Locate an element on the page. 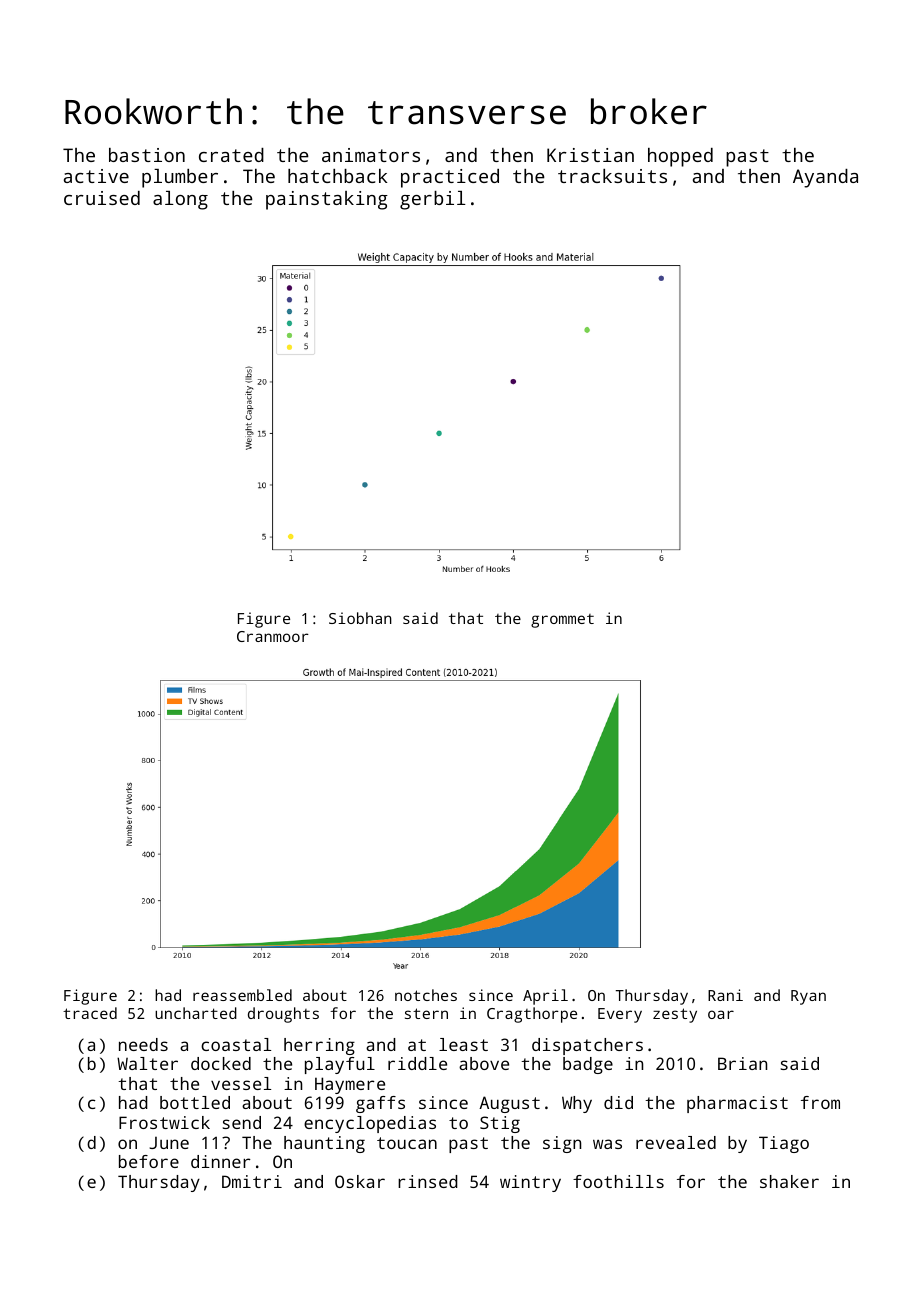  Cranmoor is located at coordinates (273, 636).
